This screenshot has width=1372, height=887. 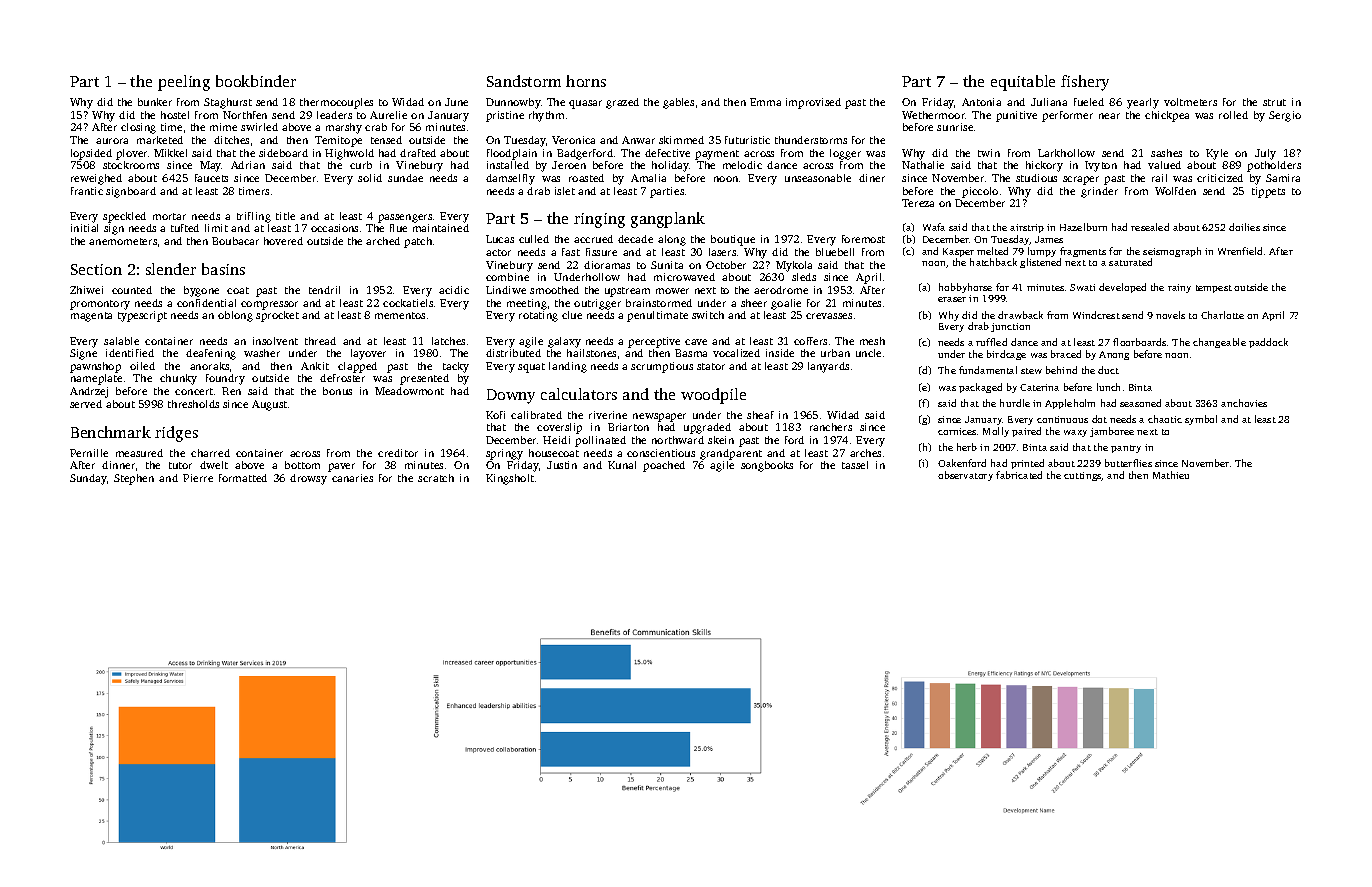 What do you see at coordinates (1061, 370) in the screenshot?
I see `behind` at bounding box center [1061, 370].
